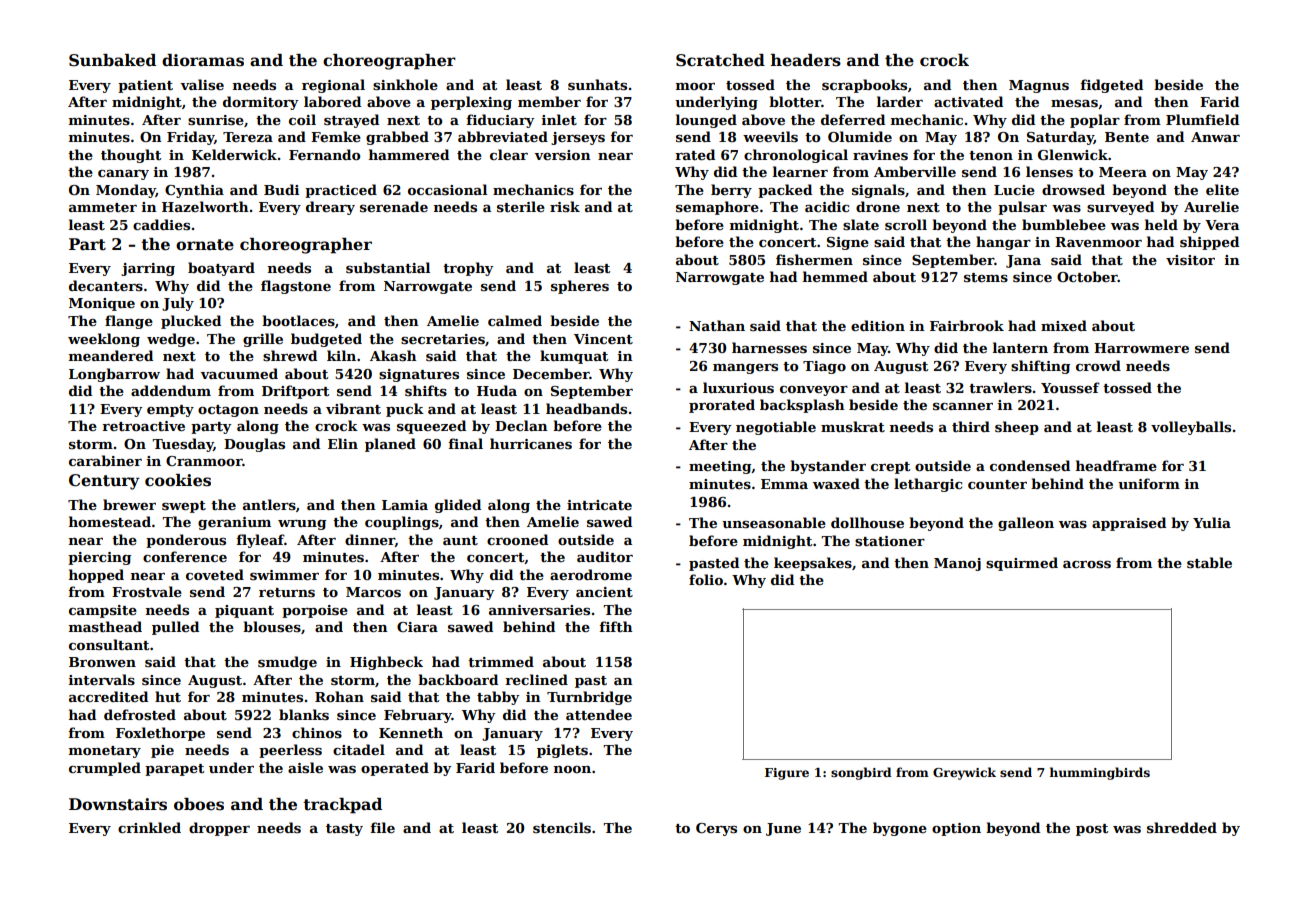 The image size is (1308, 924). I want to click on Longbarrow, so click(114, 375).
